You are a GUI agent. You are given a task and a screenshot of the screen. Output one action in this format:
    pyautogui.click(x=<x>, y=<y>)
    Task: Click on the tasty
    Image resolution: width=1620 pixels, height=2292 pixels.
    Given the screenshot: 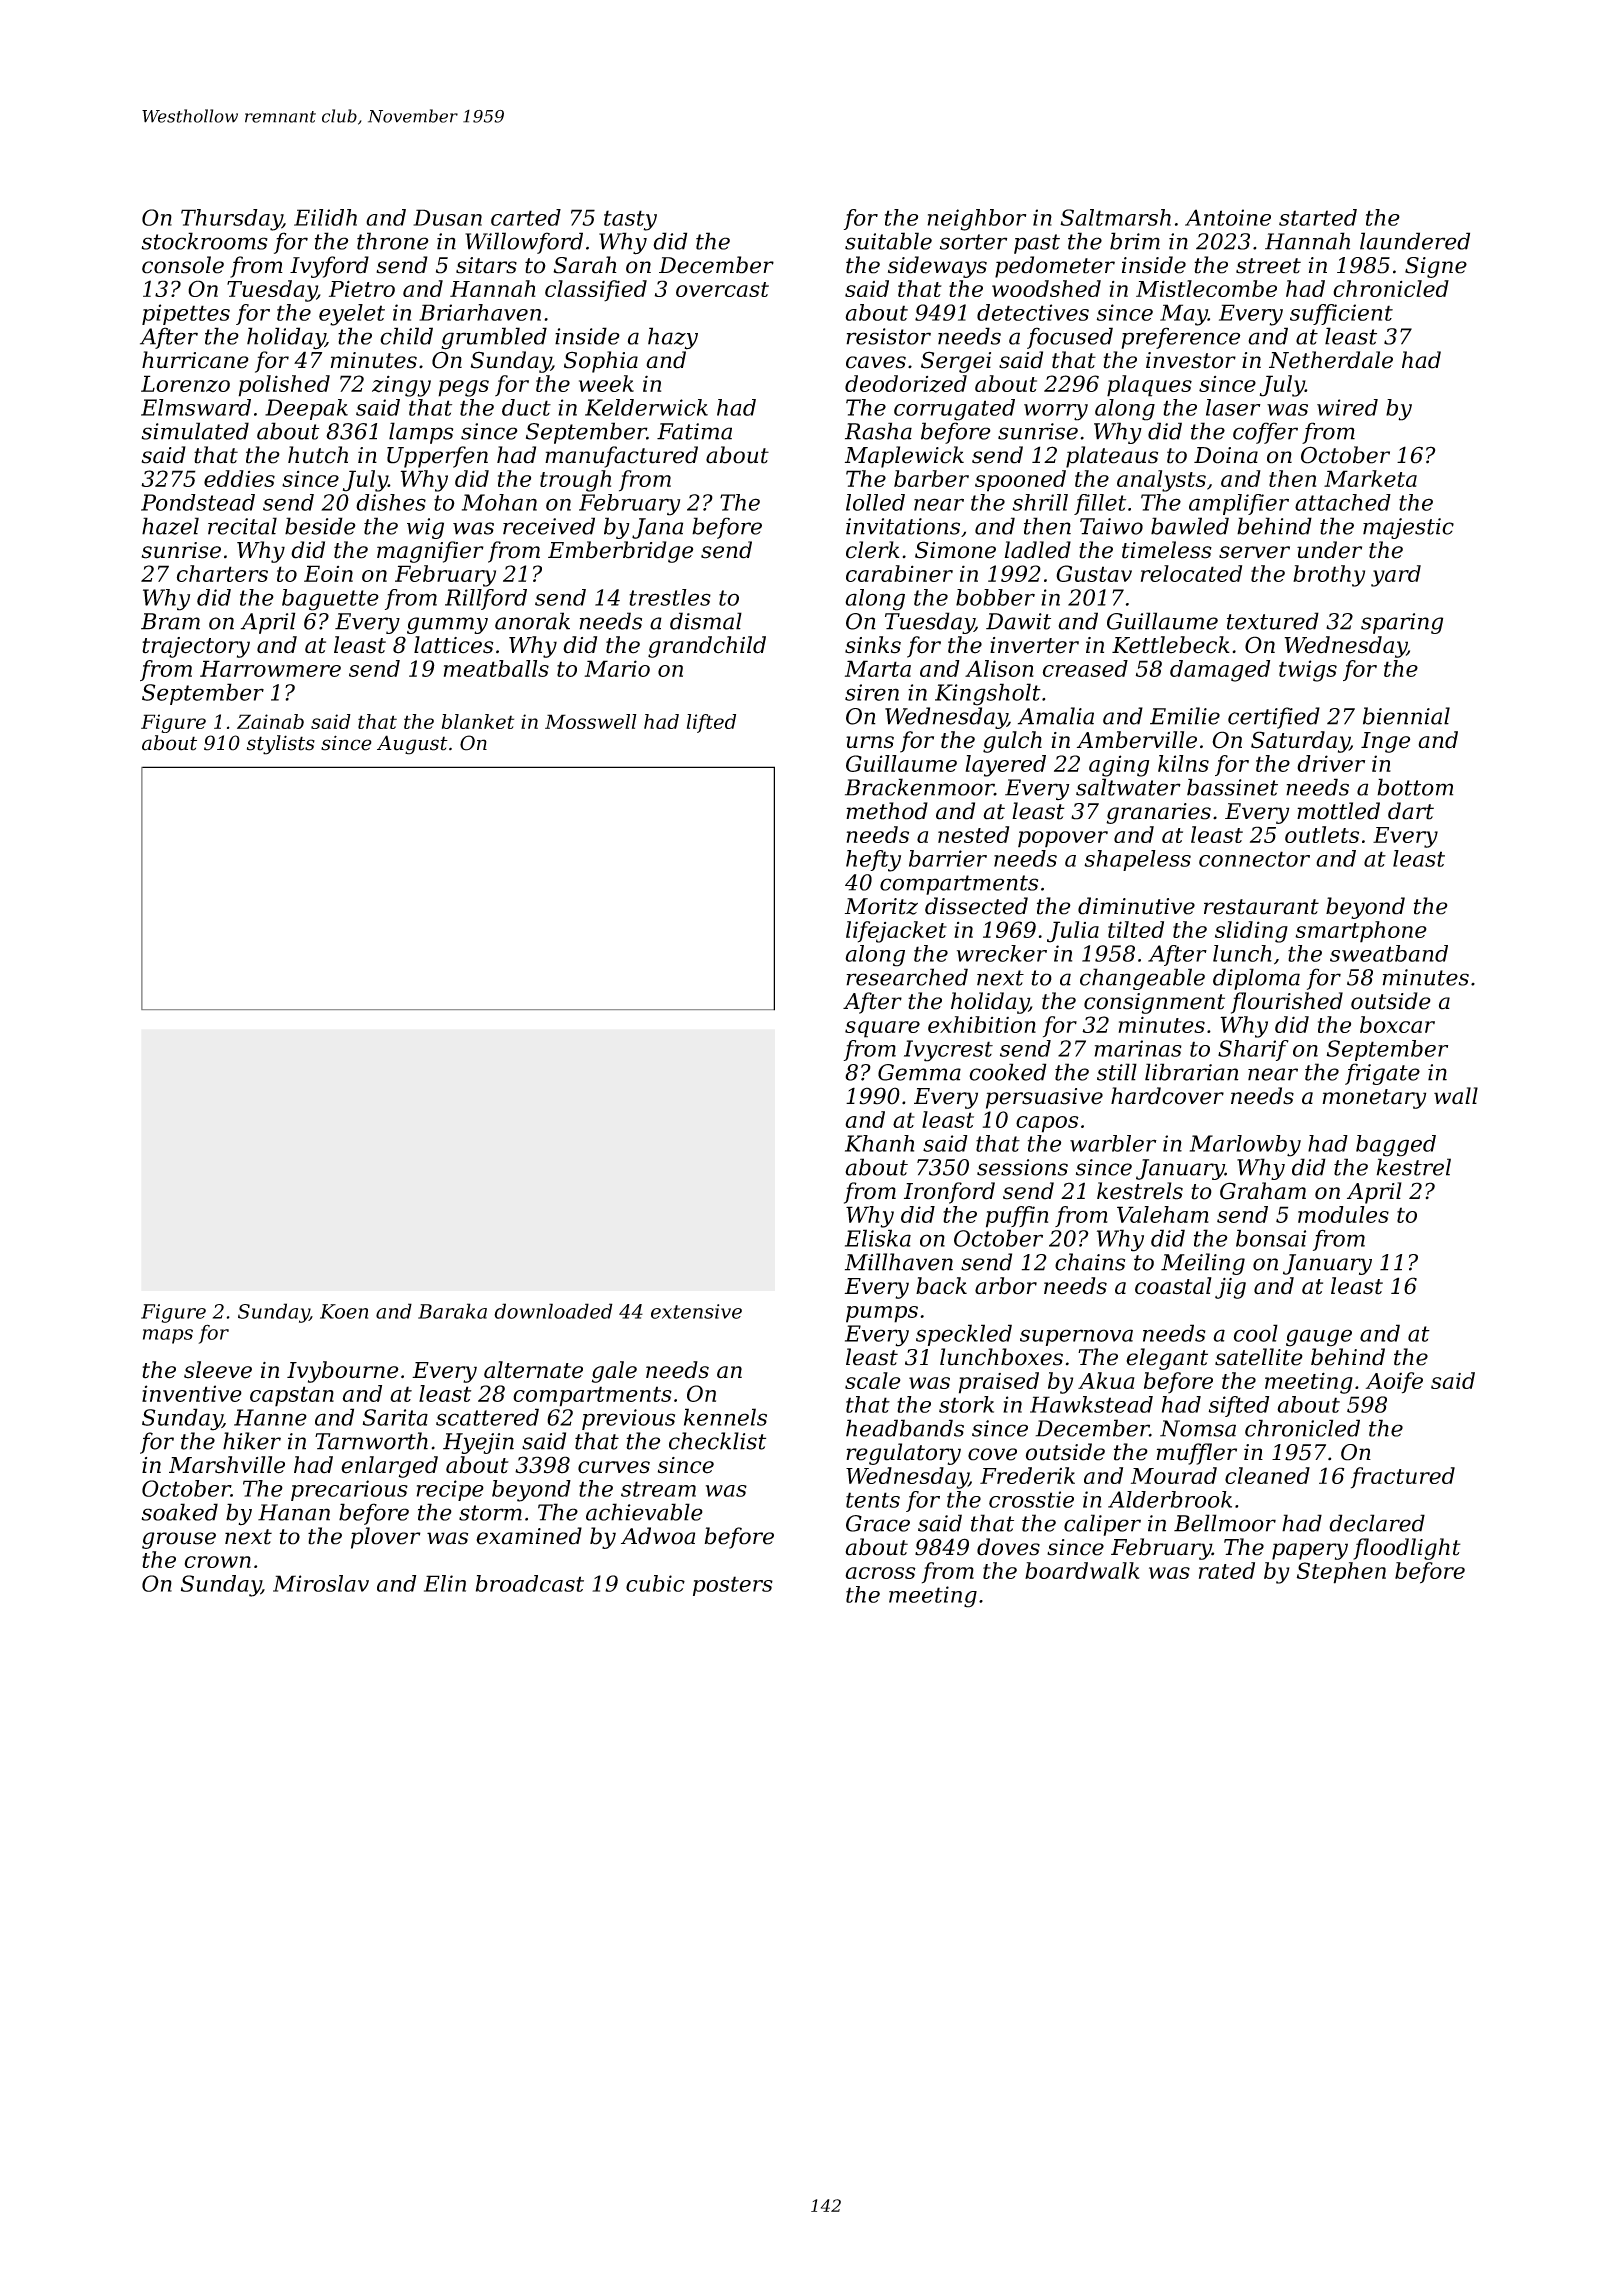 What is the action you would take?
    pyautogui.click(x=630, y=220)
